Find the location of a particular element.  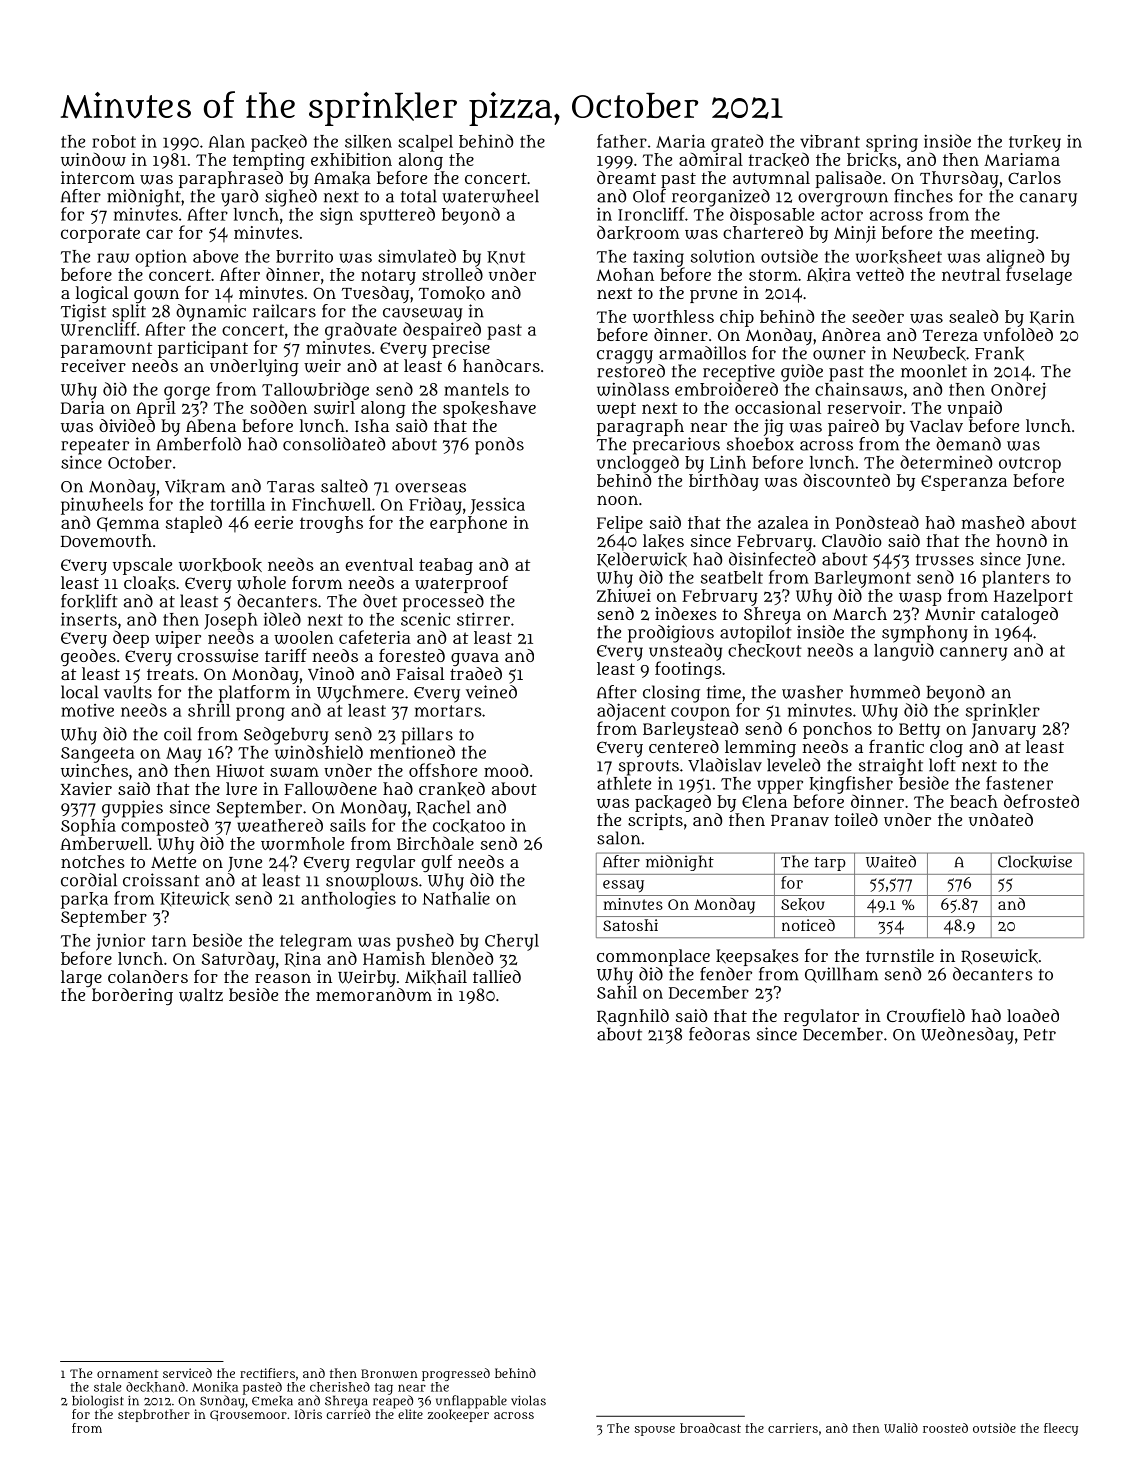

symphony is located at coordinates (925, 634).
